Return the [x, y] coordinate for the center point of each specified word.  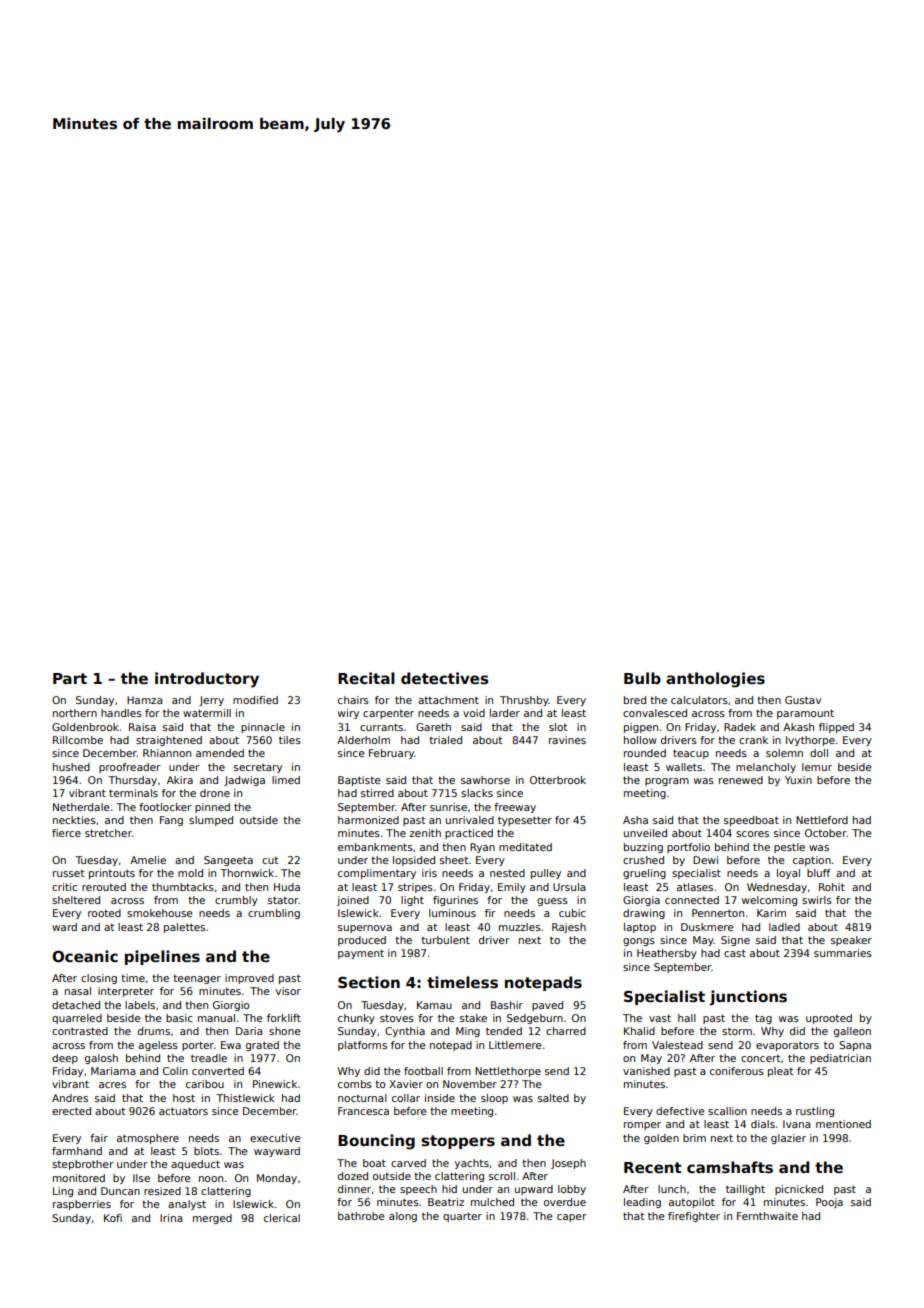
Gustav [803, 700]
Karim [771, 913]
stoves [397, 1018]
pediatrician [840, 1059]
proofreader [130, 768]
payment [361, 954]
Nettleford [822, 820]
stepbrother [83, 1165]
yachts [472, 1164]
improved [249, 979]
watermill [207, 713]
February [391, 754]
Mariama [113, 1071]
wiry [348, 714]
